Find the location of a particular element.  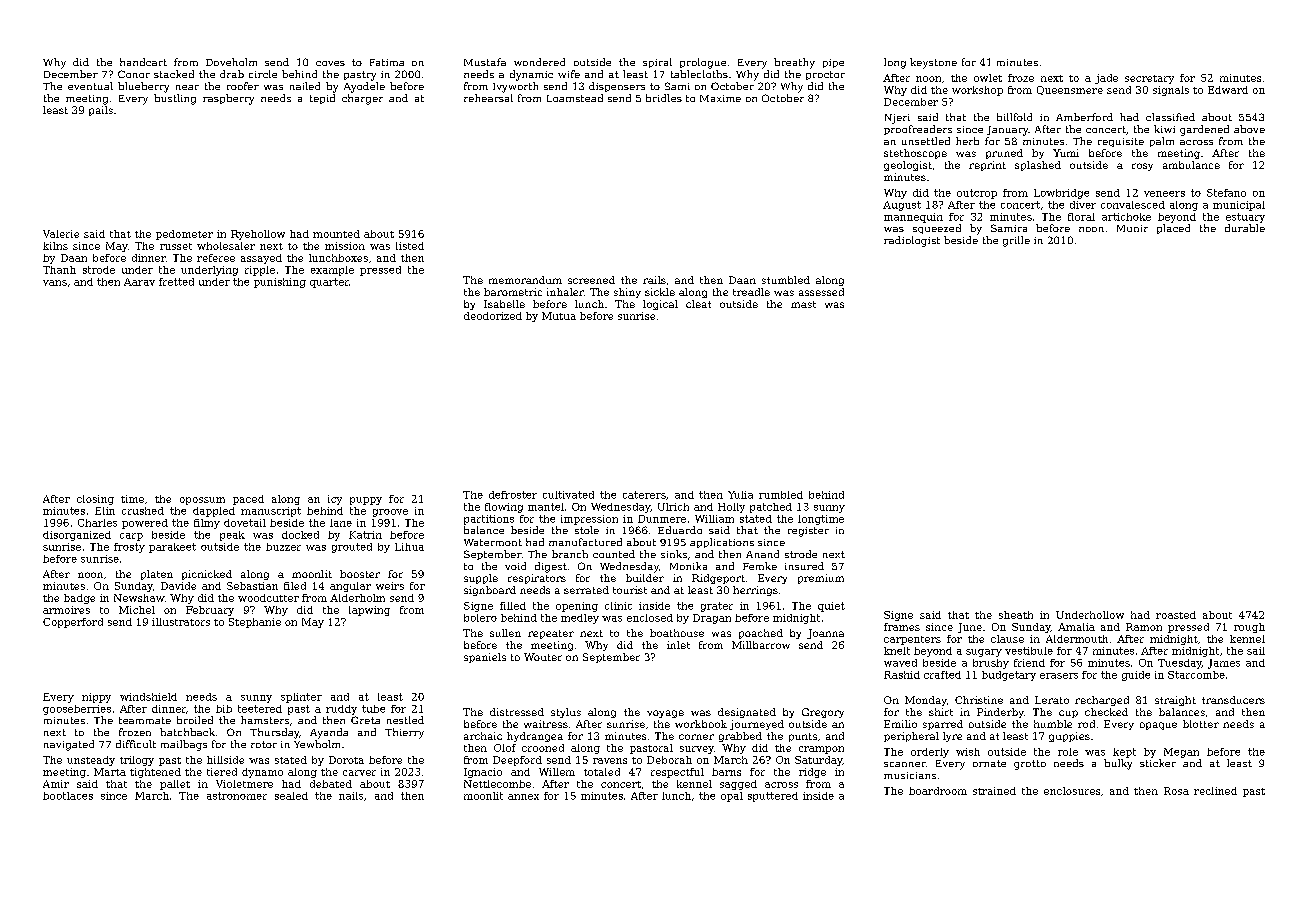

cleat is located at coordinates (698, 304).
